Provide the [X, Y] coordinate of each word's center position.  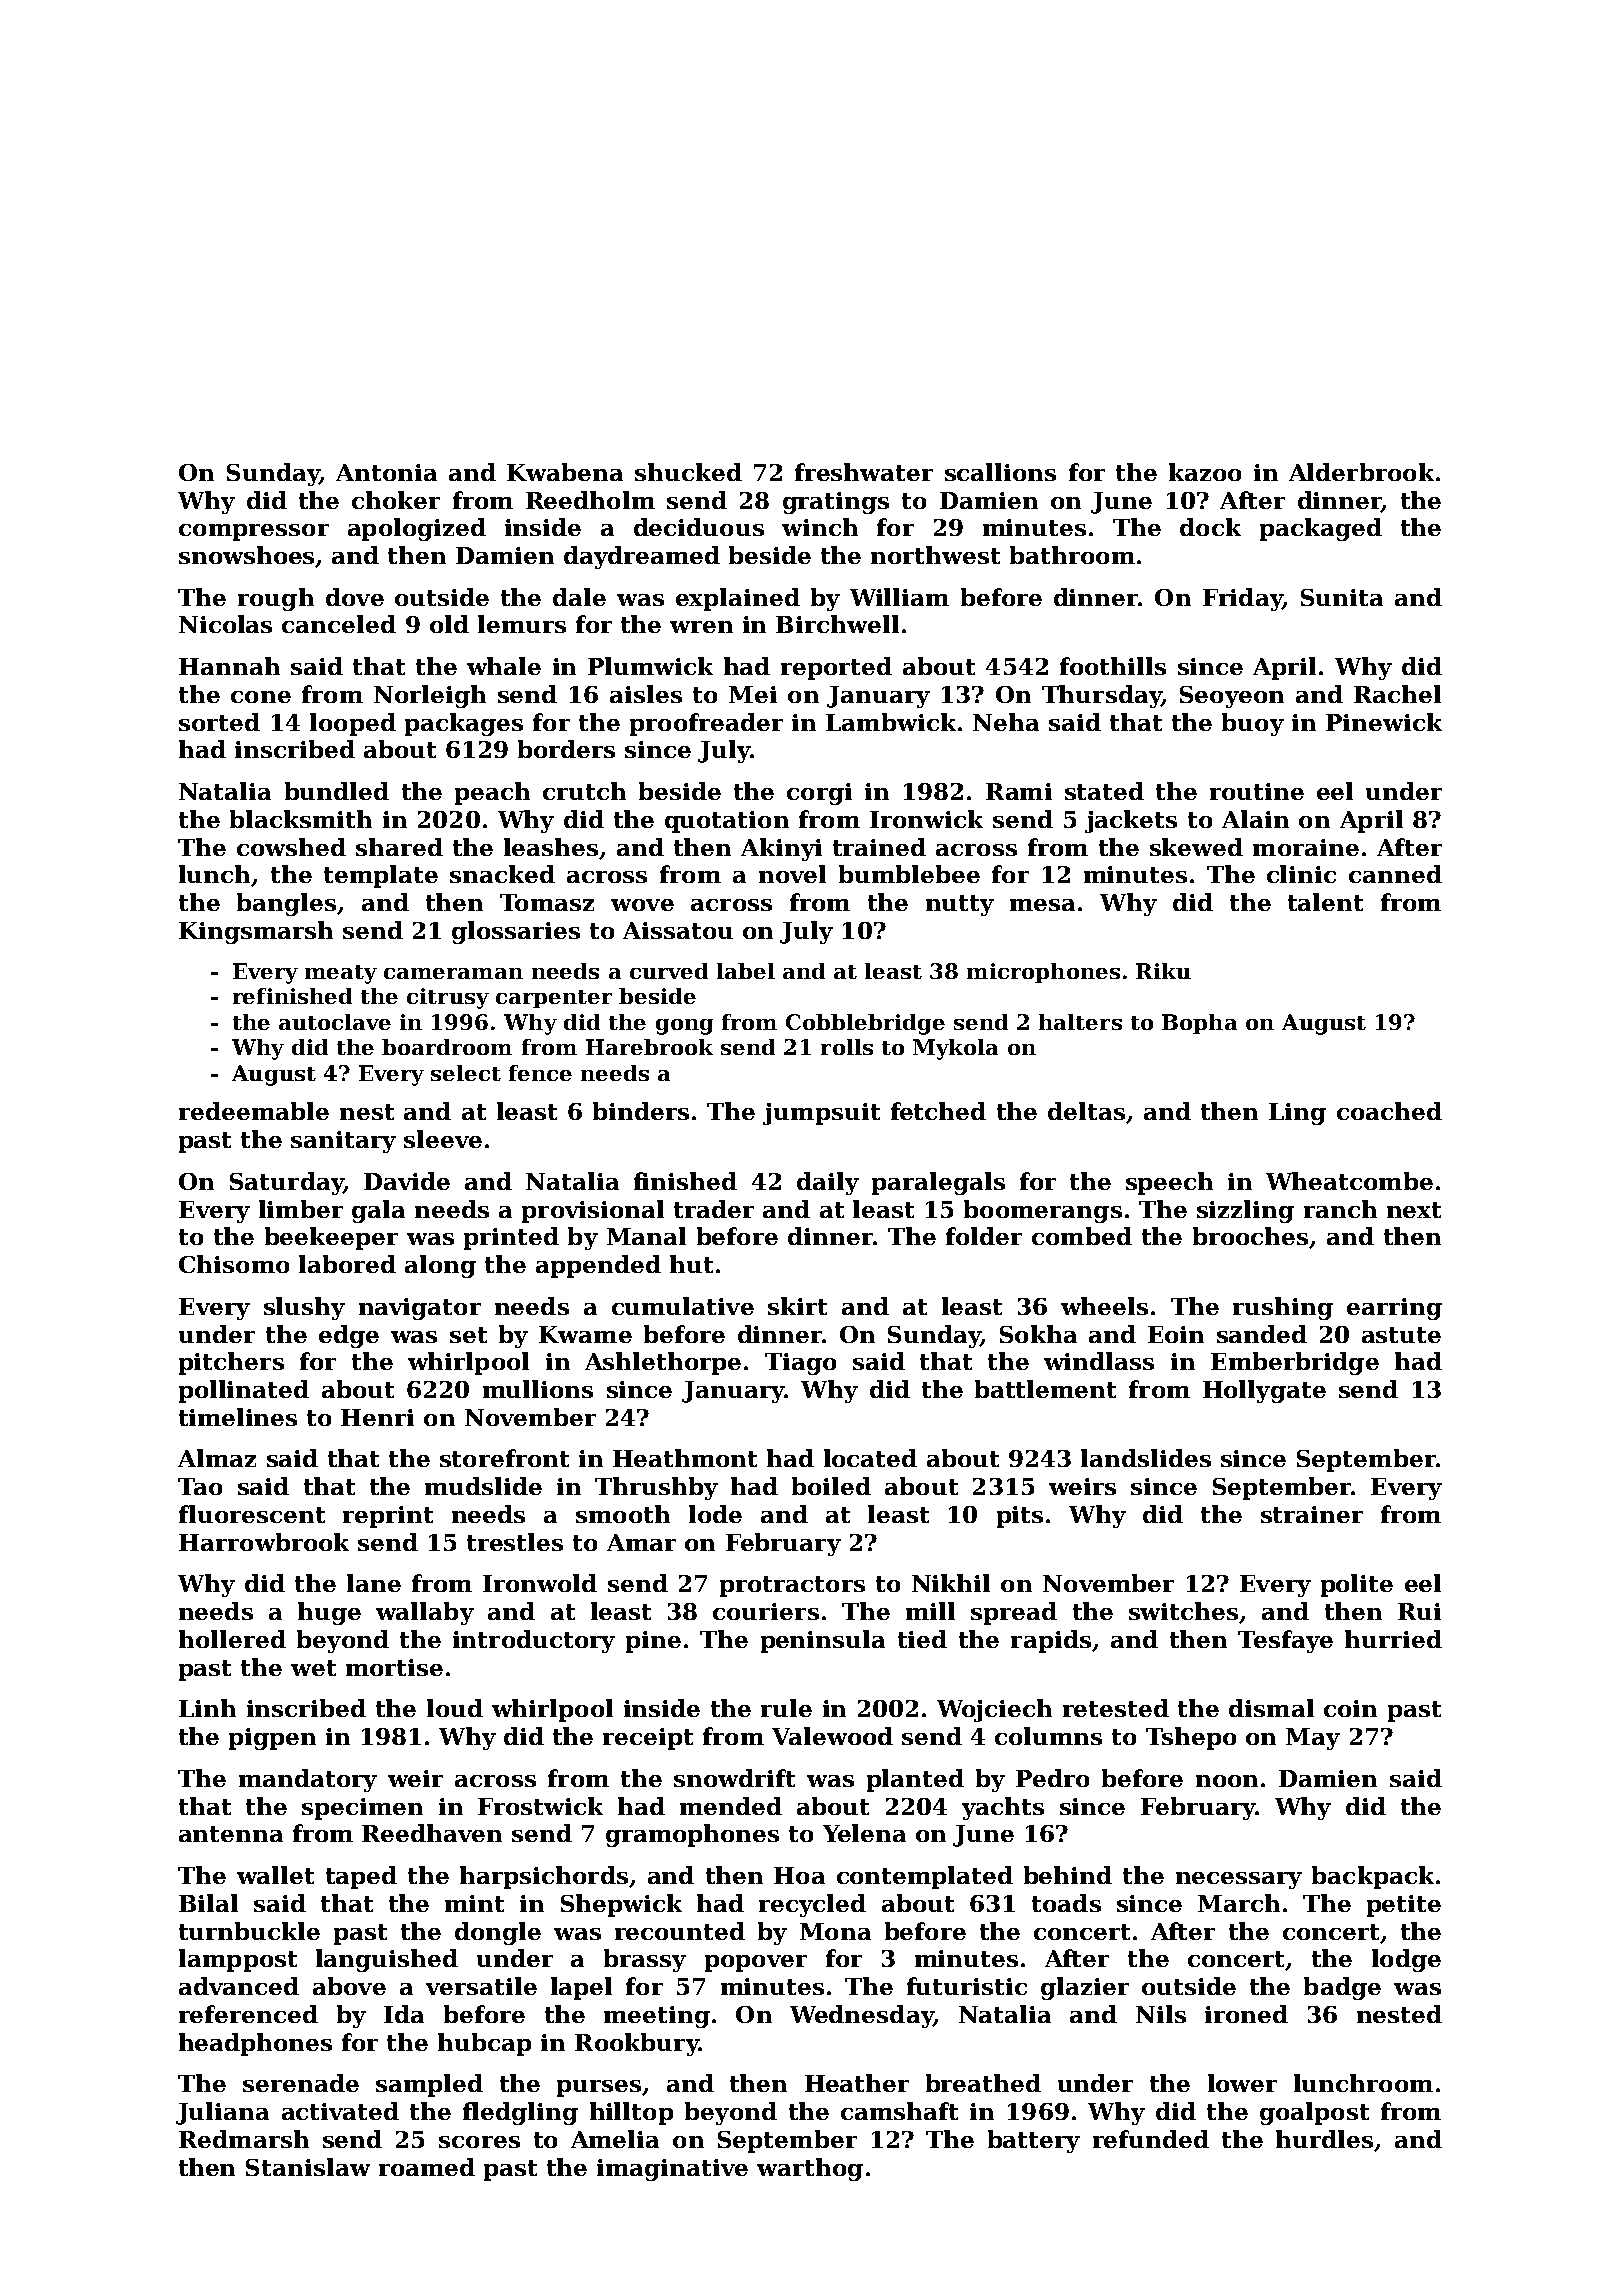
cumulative [683, 1306]
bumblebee [909, 874]
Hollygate [1264, 1391]
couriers [766, 1611]
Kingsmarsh [256, 932]
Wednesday [861, 2016]
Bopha [1199, 1024]
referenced [248, 2014]
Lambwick [891, 722]
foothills [1113, 666]
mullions [538, 1389]
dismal [1271, 1708]
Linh [207, 1708]
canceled [339, 624]
